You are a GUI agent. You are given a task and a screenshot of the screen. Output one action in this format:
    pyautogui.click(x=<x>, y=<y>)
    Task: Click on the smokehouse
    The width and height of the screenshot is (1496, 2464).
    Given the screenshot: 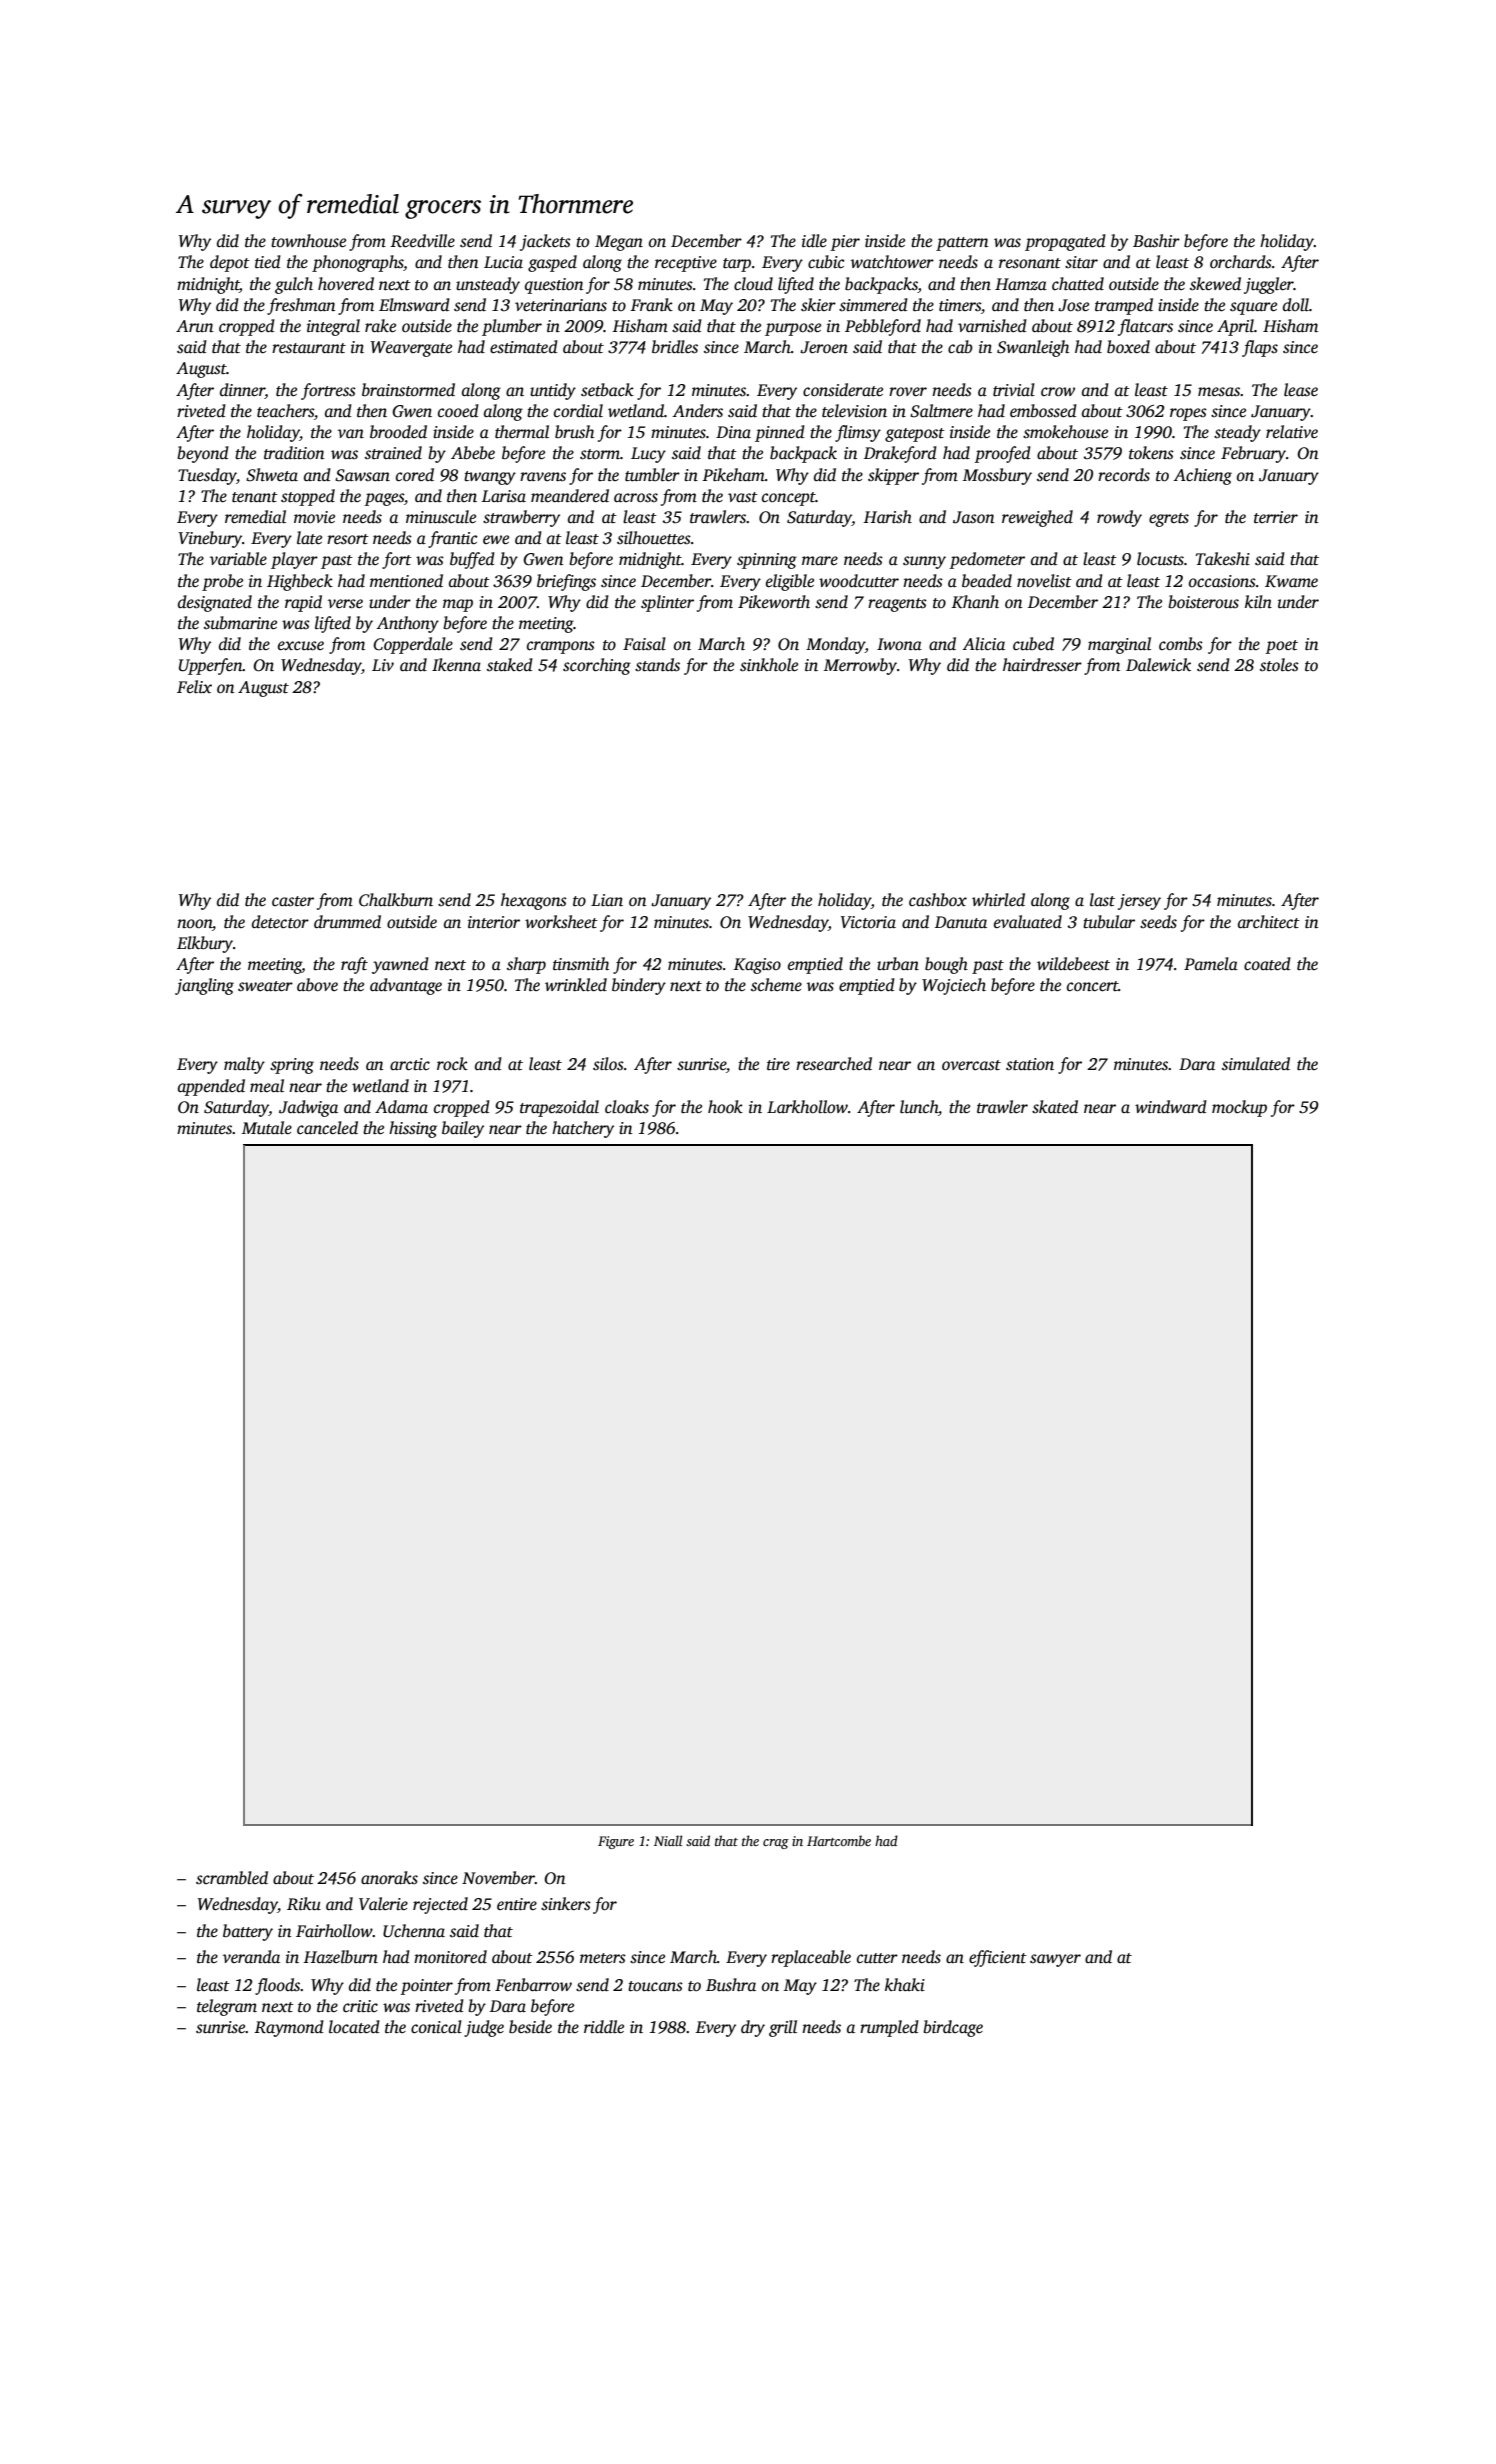 What is the action you would take?
    pyautogui.click(x=1065, y=432)
